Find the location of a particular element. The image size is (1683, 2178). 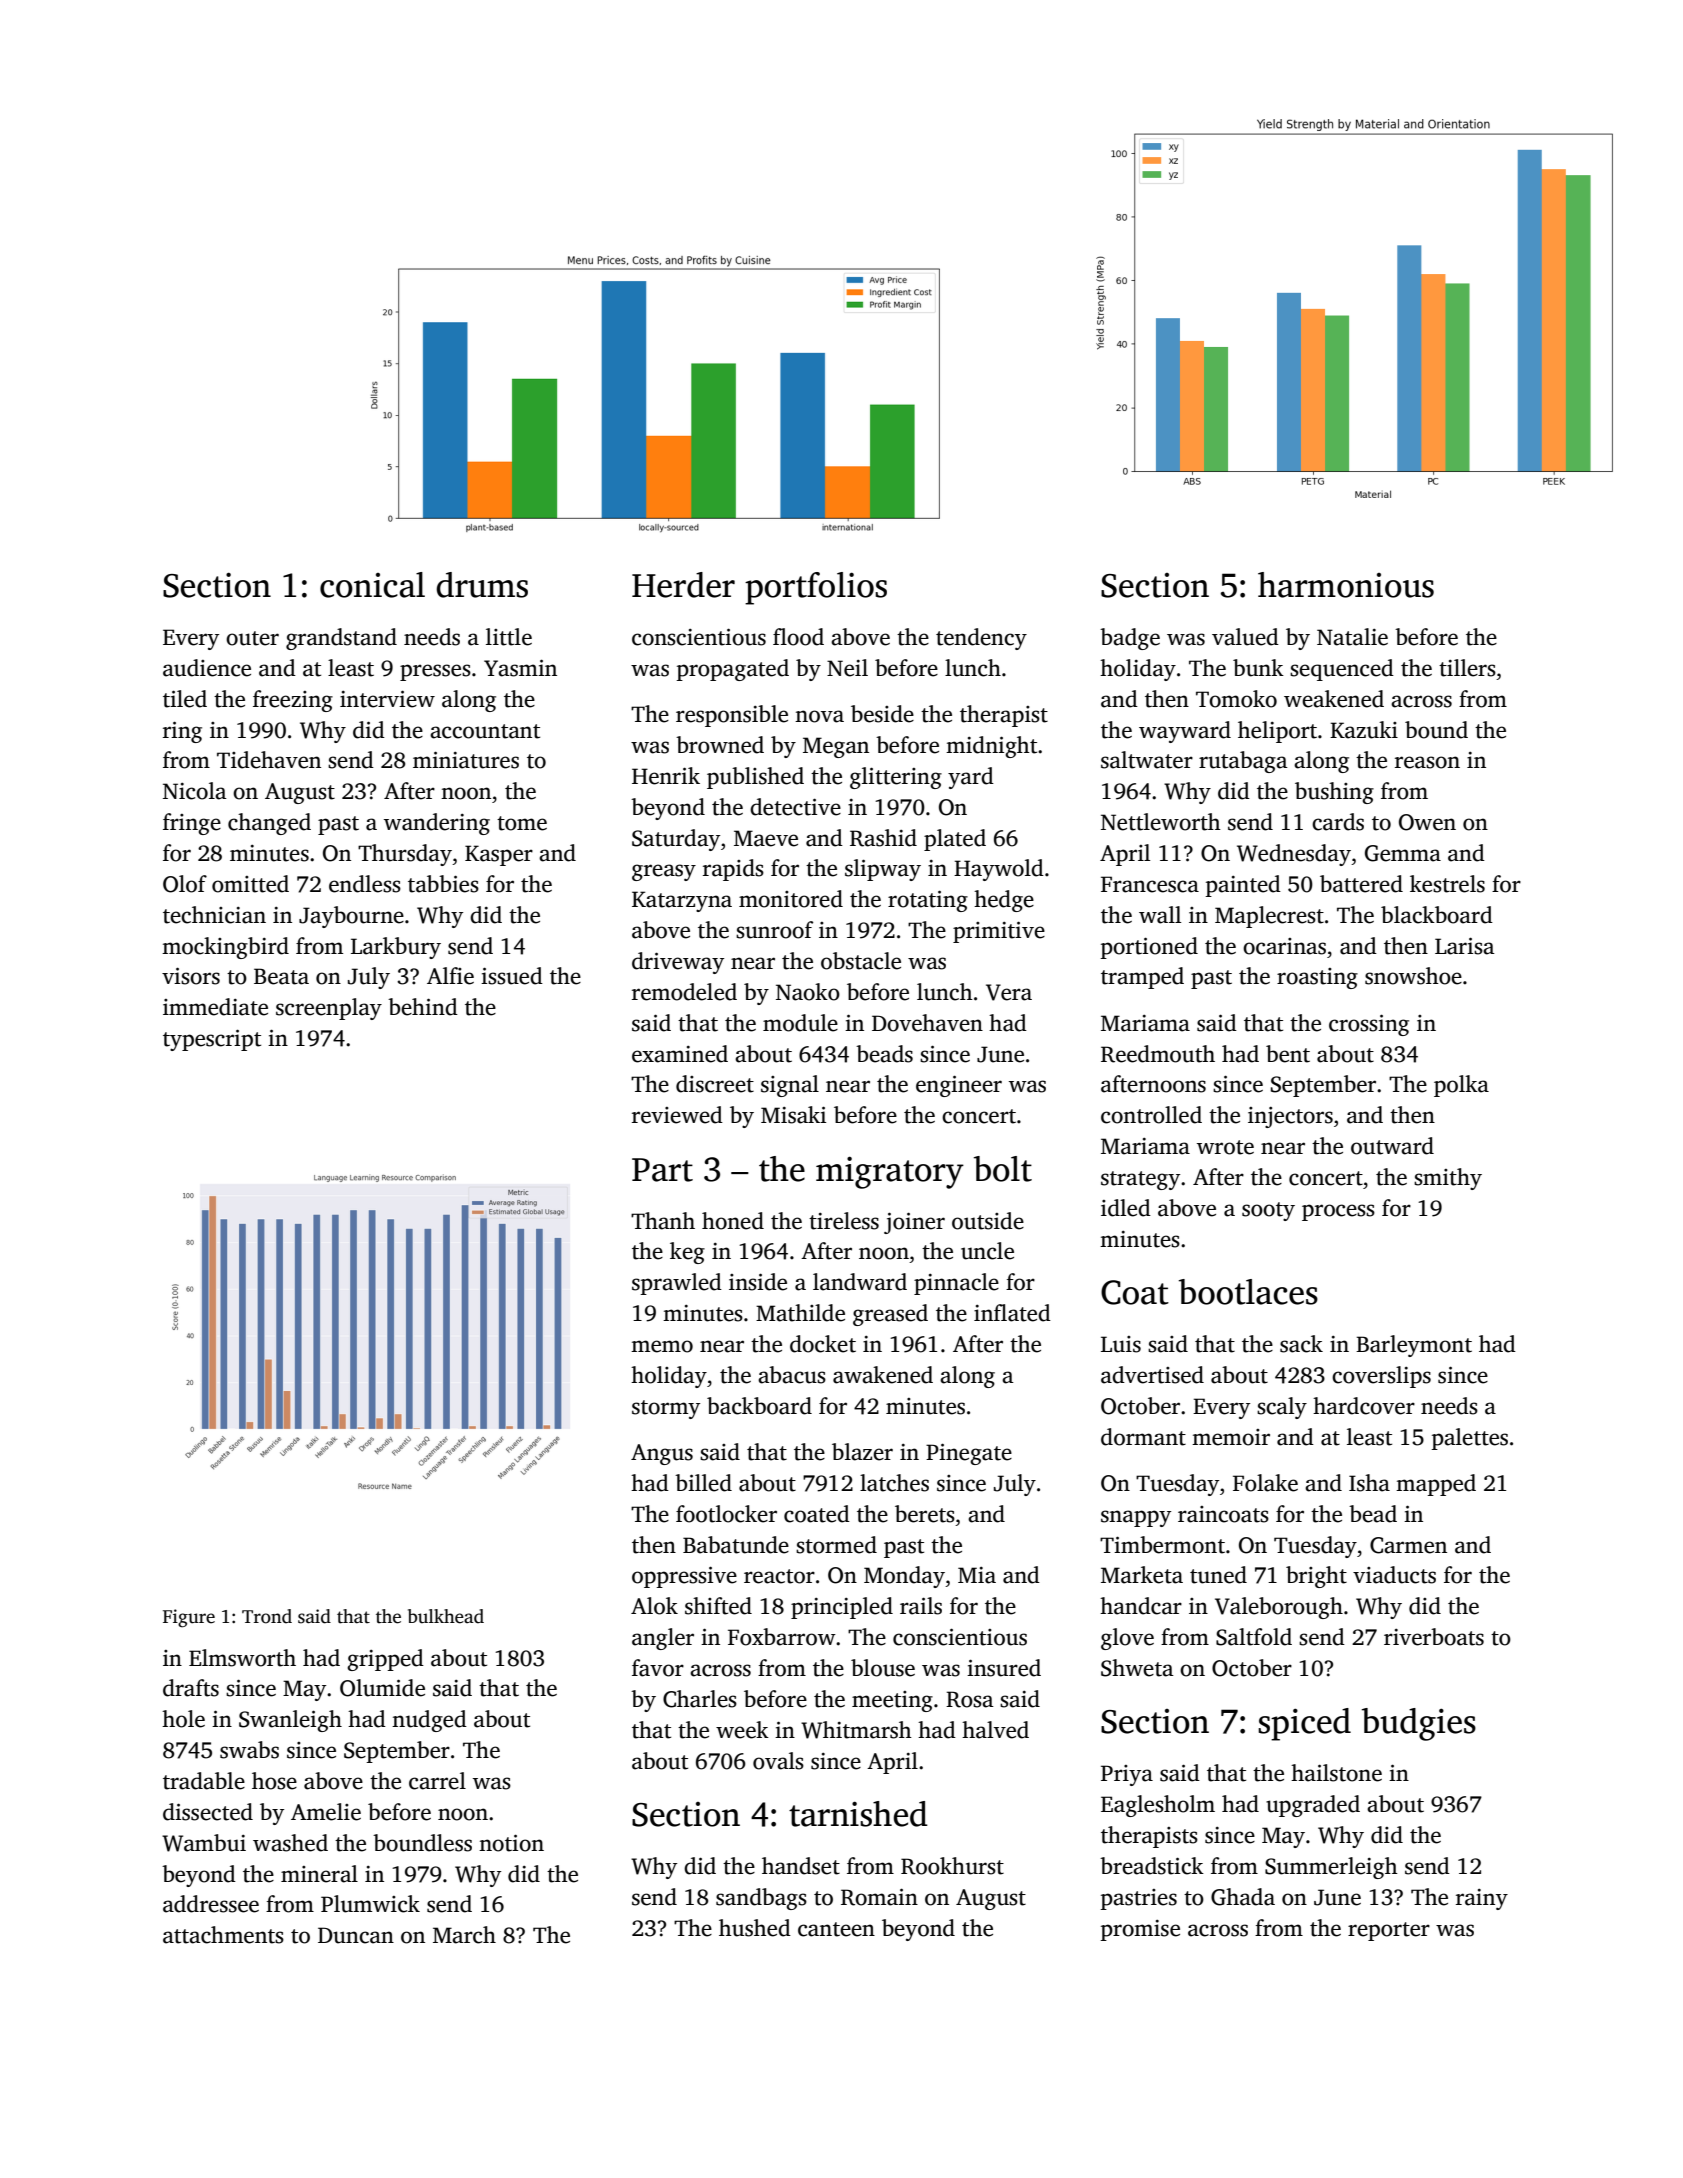

harmonious is located at coordinates (1346, 585).
